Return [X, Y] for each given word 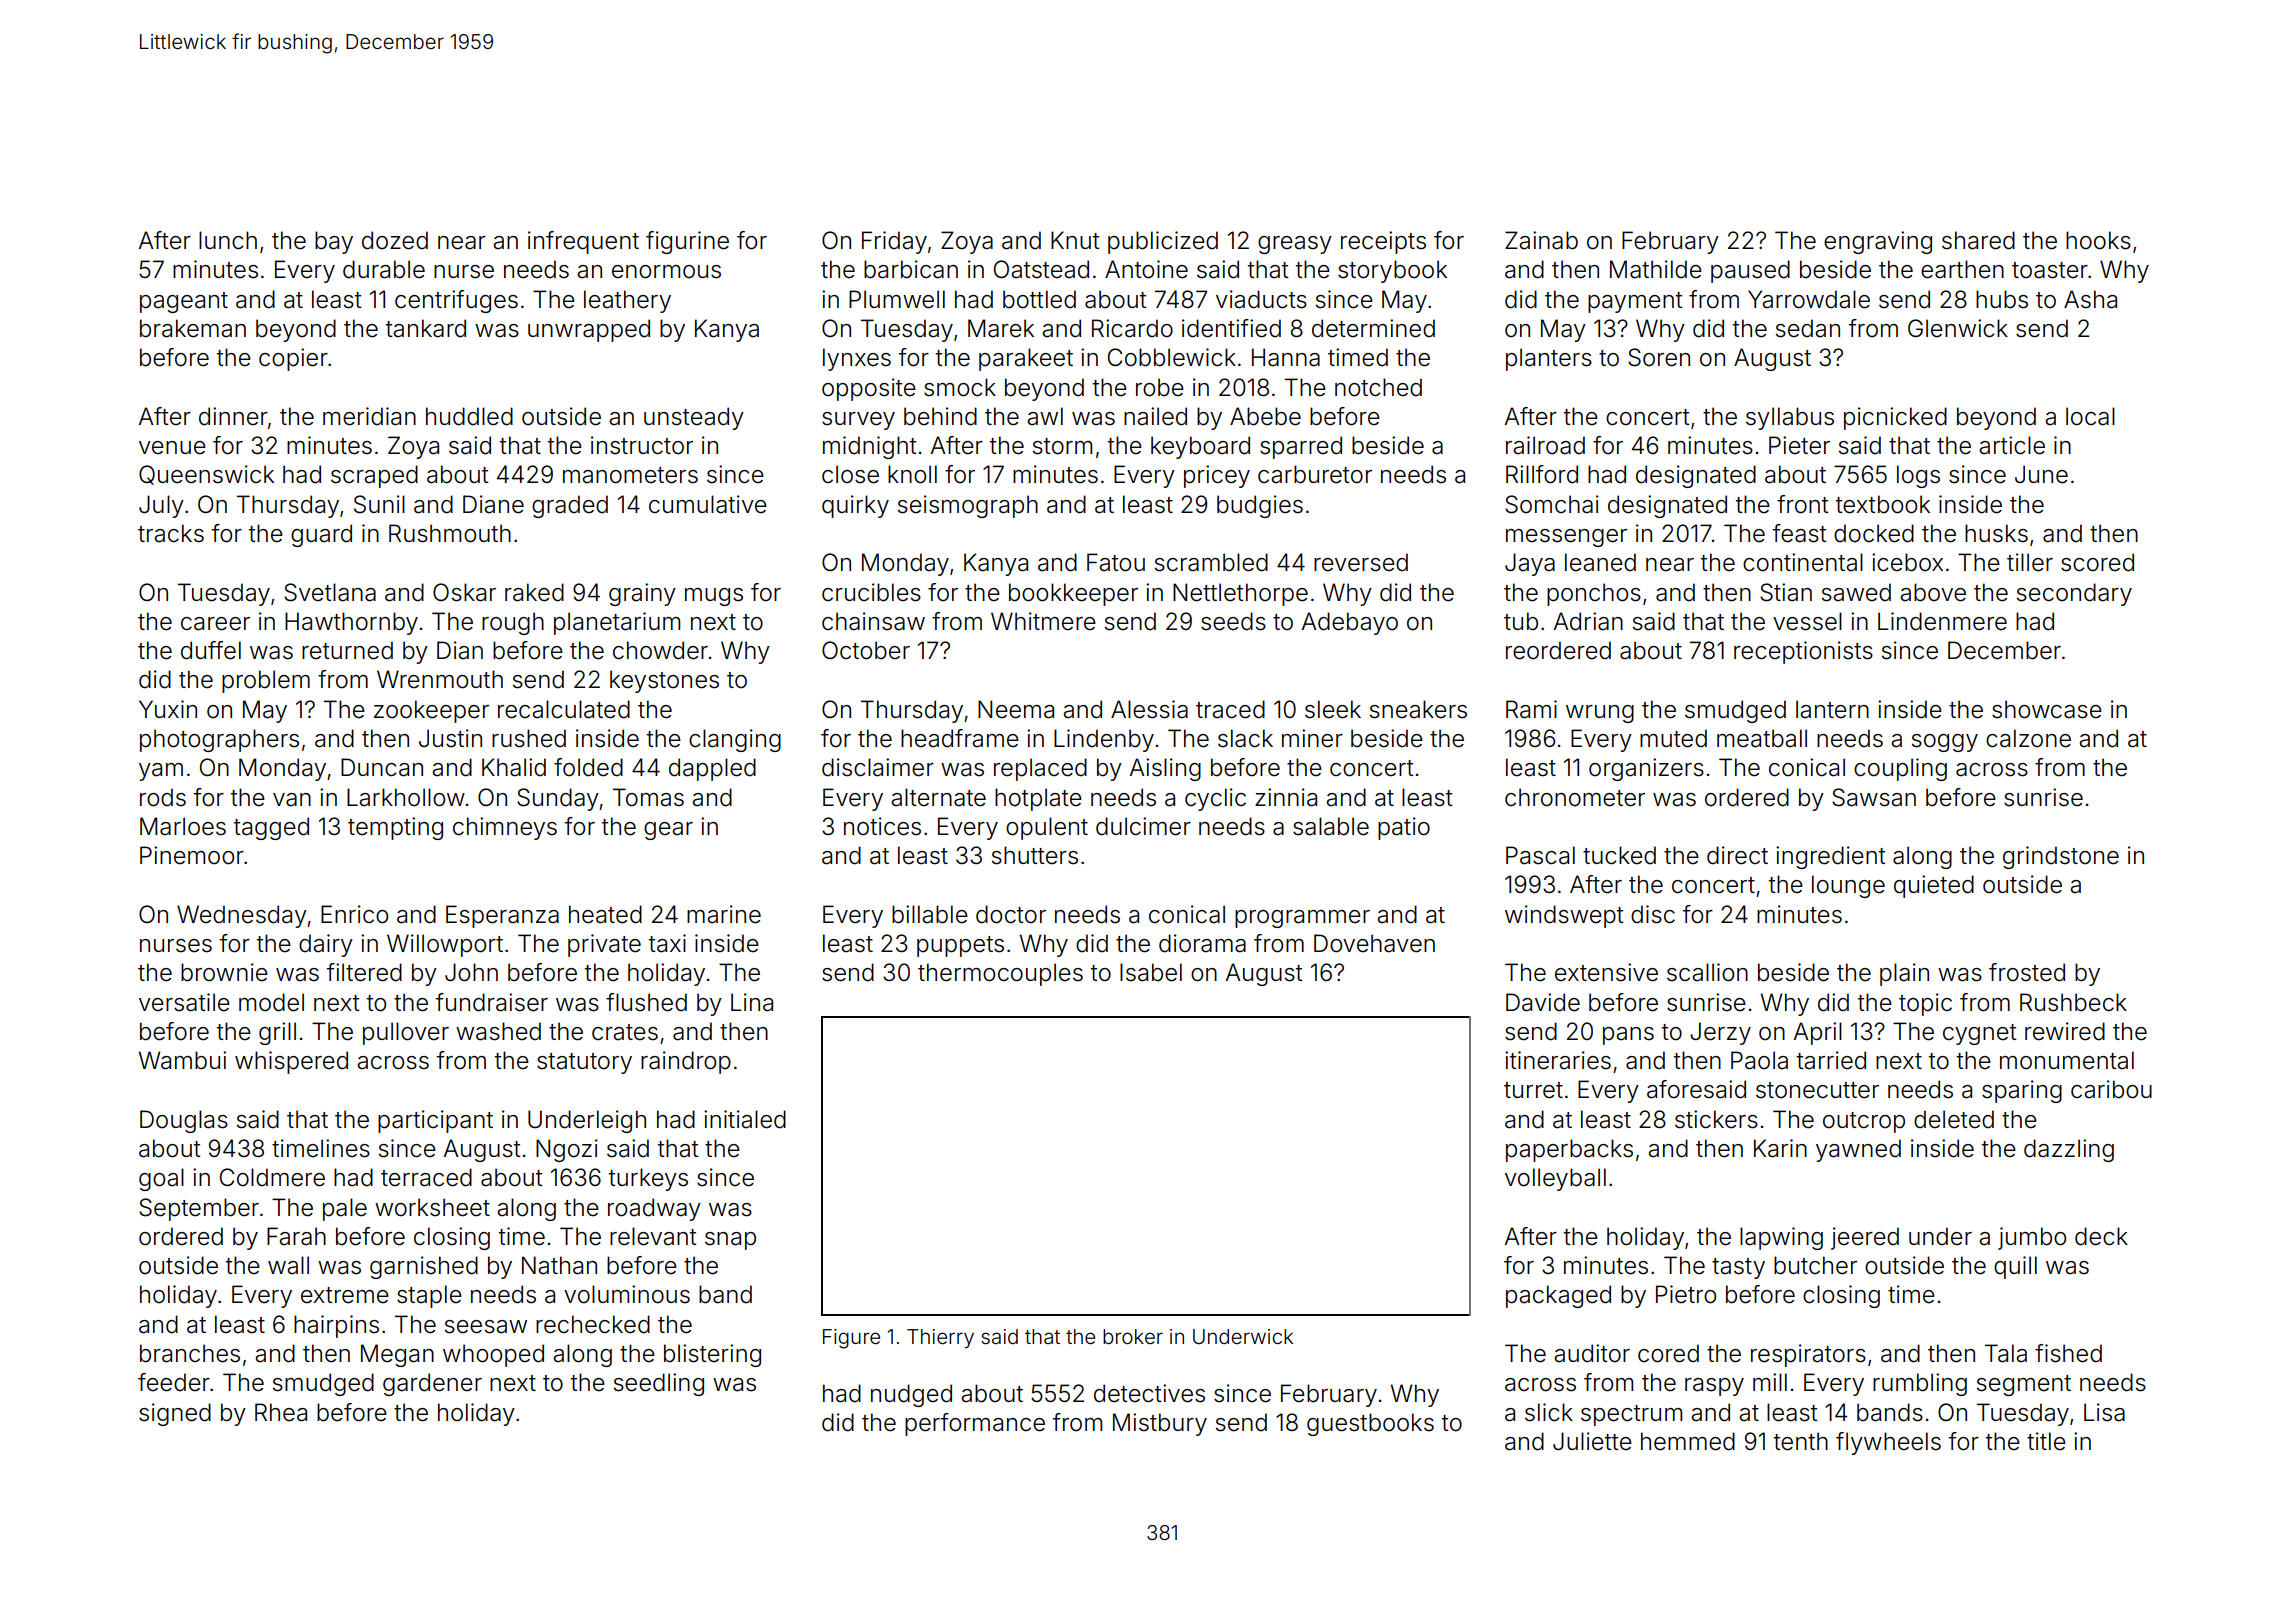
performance [975, 1424]
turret [1533, 1090]
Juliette [1592, 1441]
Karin [1780, 1148]
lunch [228, 240]
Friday [894, 242]
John [471, 972]
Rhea [281, 1412]
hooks [2098, 240]
